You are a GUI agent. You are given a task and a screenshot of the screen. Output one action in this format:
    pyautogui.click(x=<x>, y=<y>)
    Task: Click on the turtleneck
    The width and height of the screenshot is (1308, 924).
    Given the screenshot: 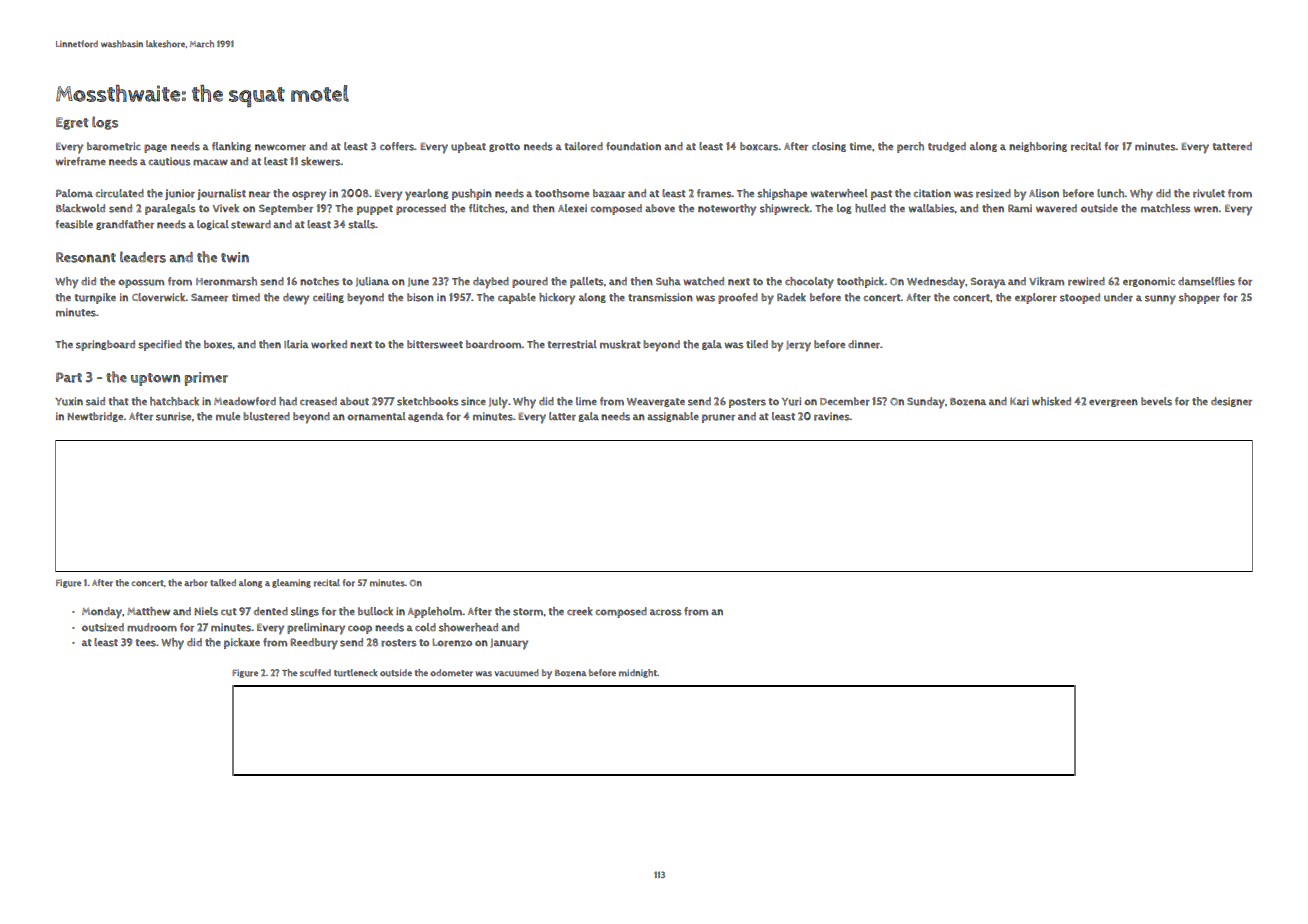 What is the action you would take?
    pyautogui.click(x=356, y=673)
